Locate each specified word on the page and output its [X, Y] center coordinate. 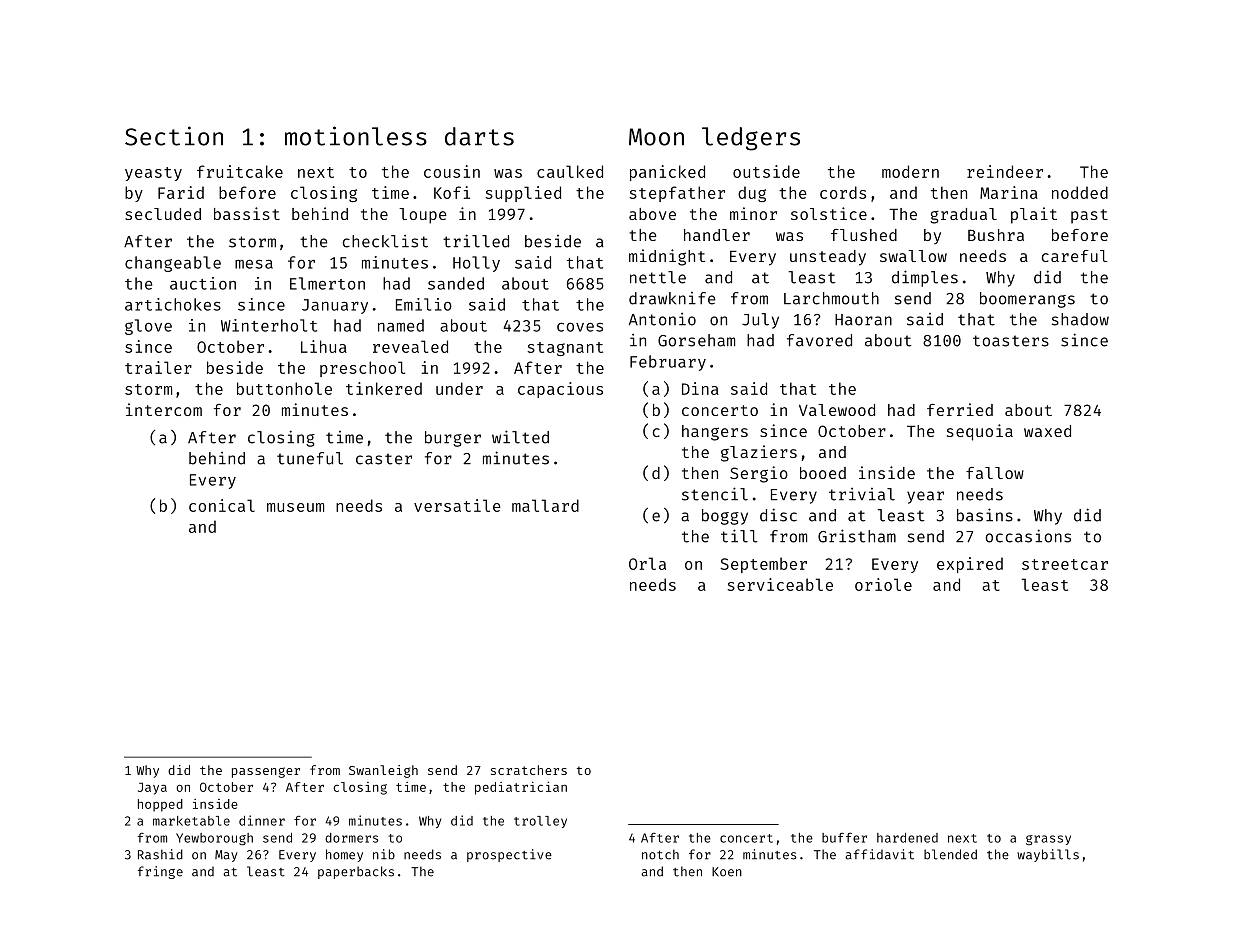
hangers [715, 433]
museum [295, 507]
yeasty [153, 174]
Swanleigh [383, 771]
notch [660, 854]
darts [479, 136]
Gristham [857, 536]
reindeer [1005, 171]
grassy [1048, 840]
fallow [995, 473]
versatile [457, 505]
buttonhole [284, 388]
